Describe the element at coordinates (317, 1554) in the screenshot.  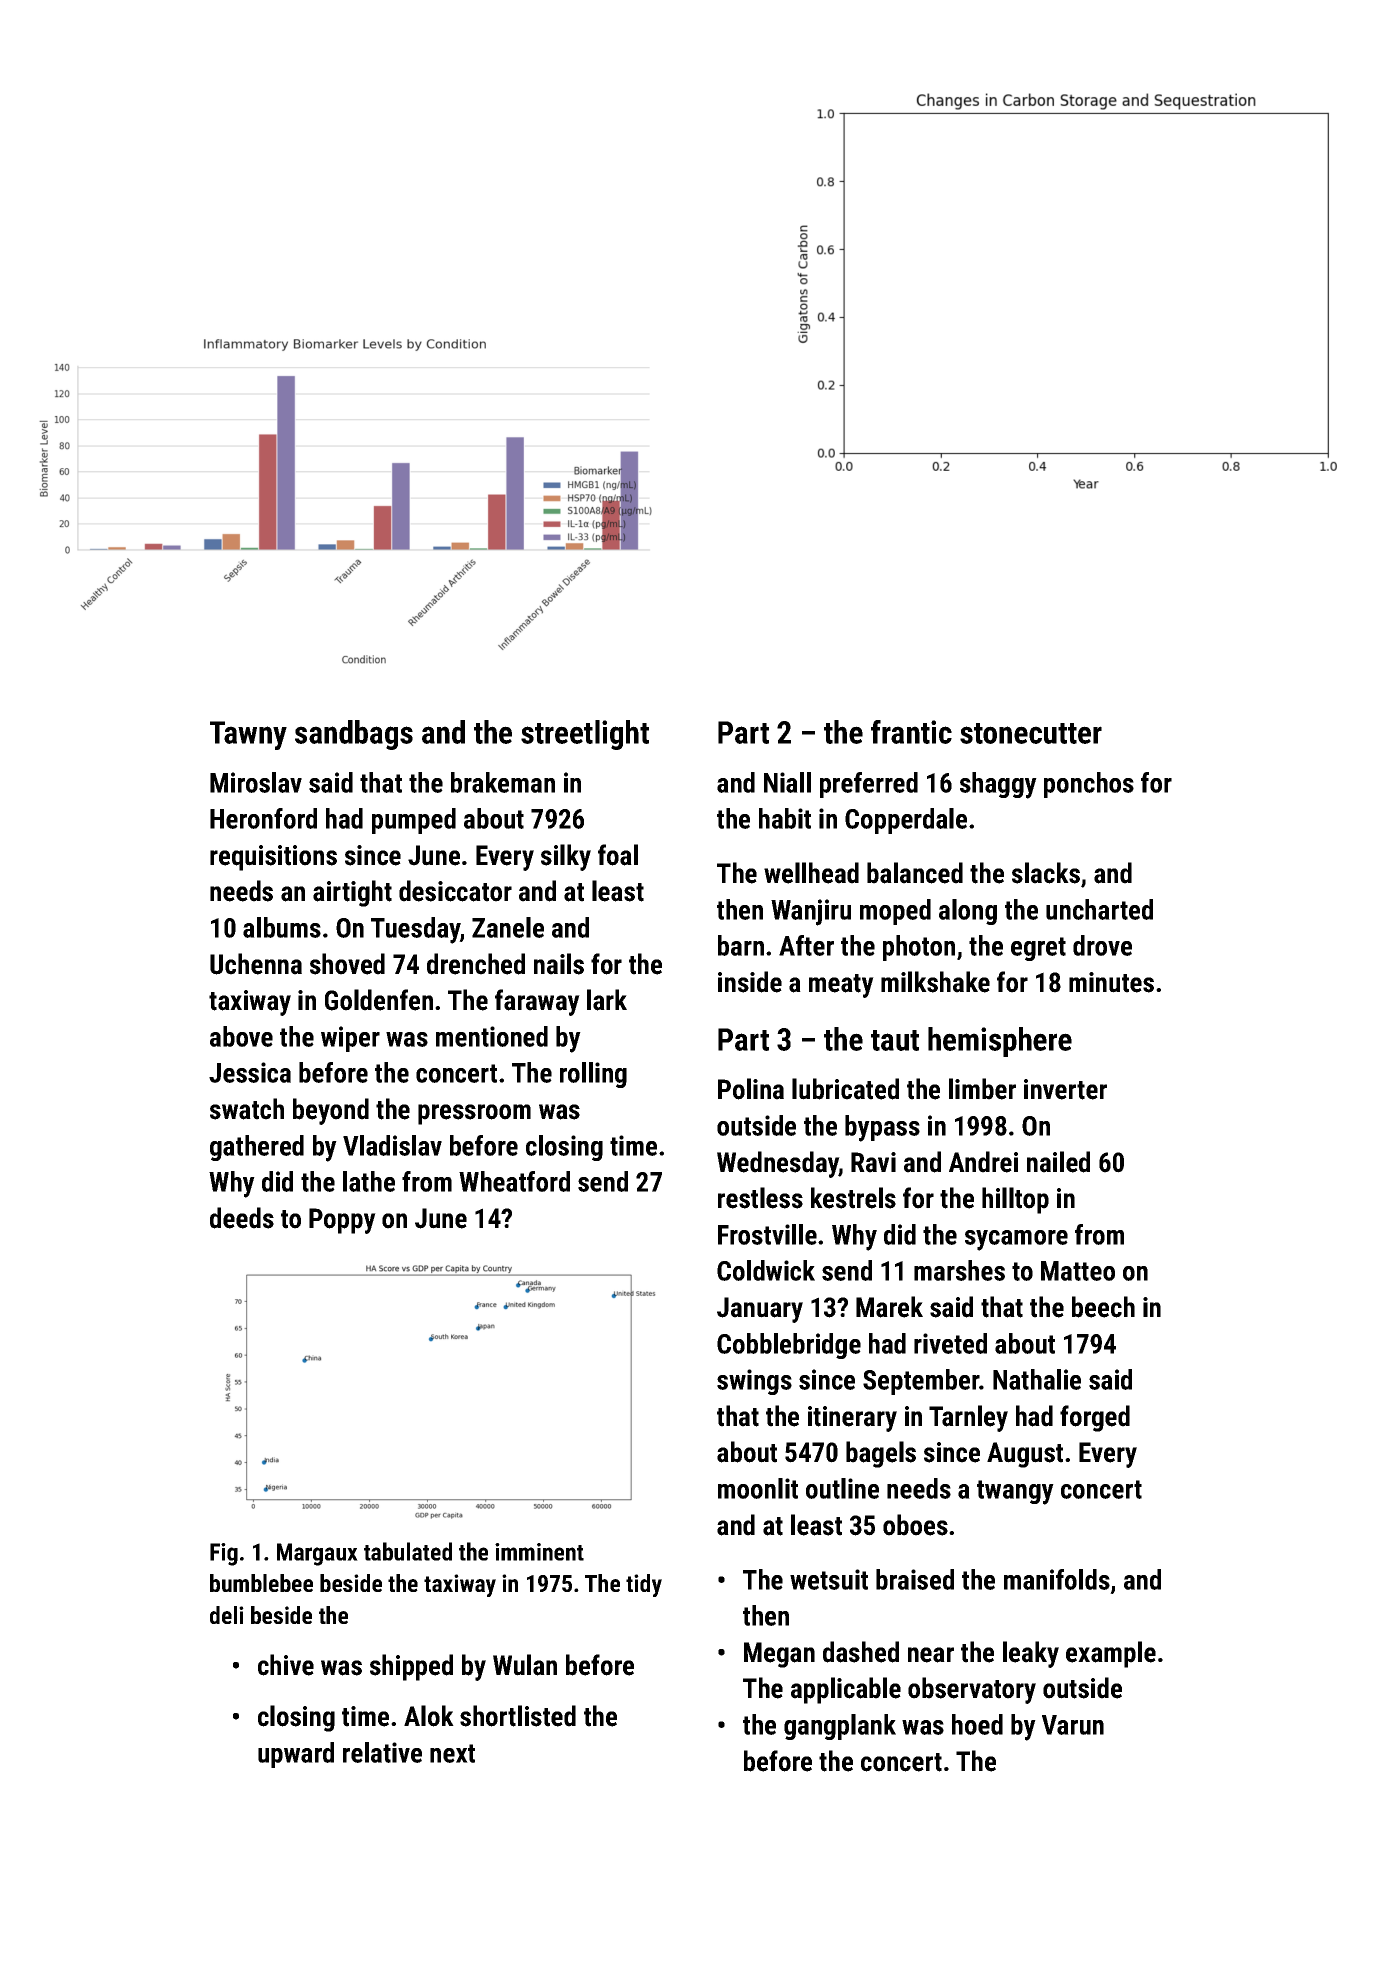
I see `Margaux` at that location.
